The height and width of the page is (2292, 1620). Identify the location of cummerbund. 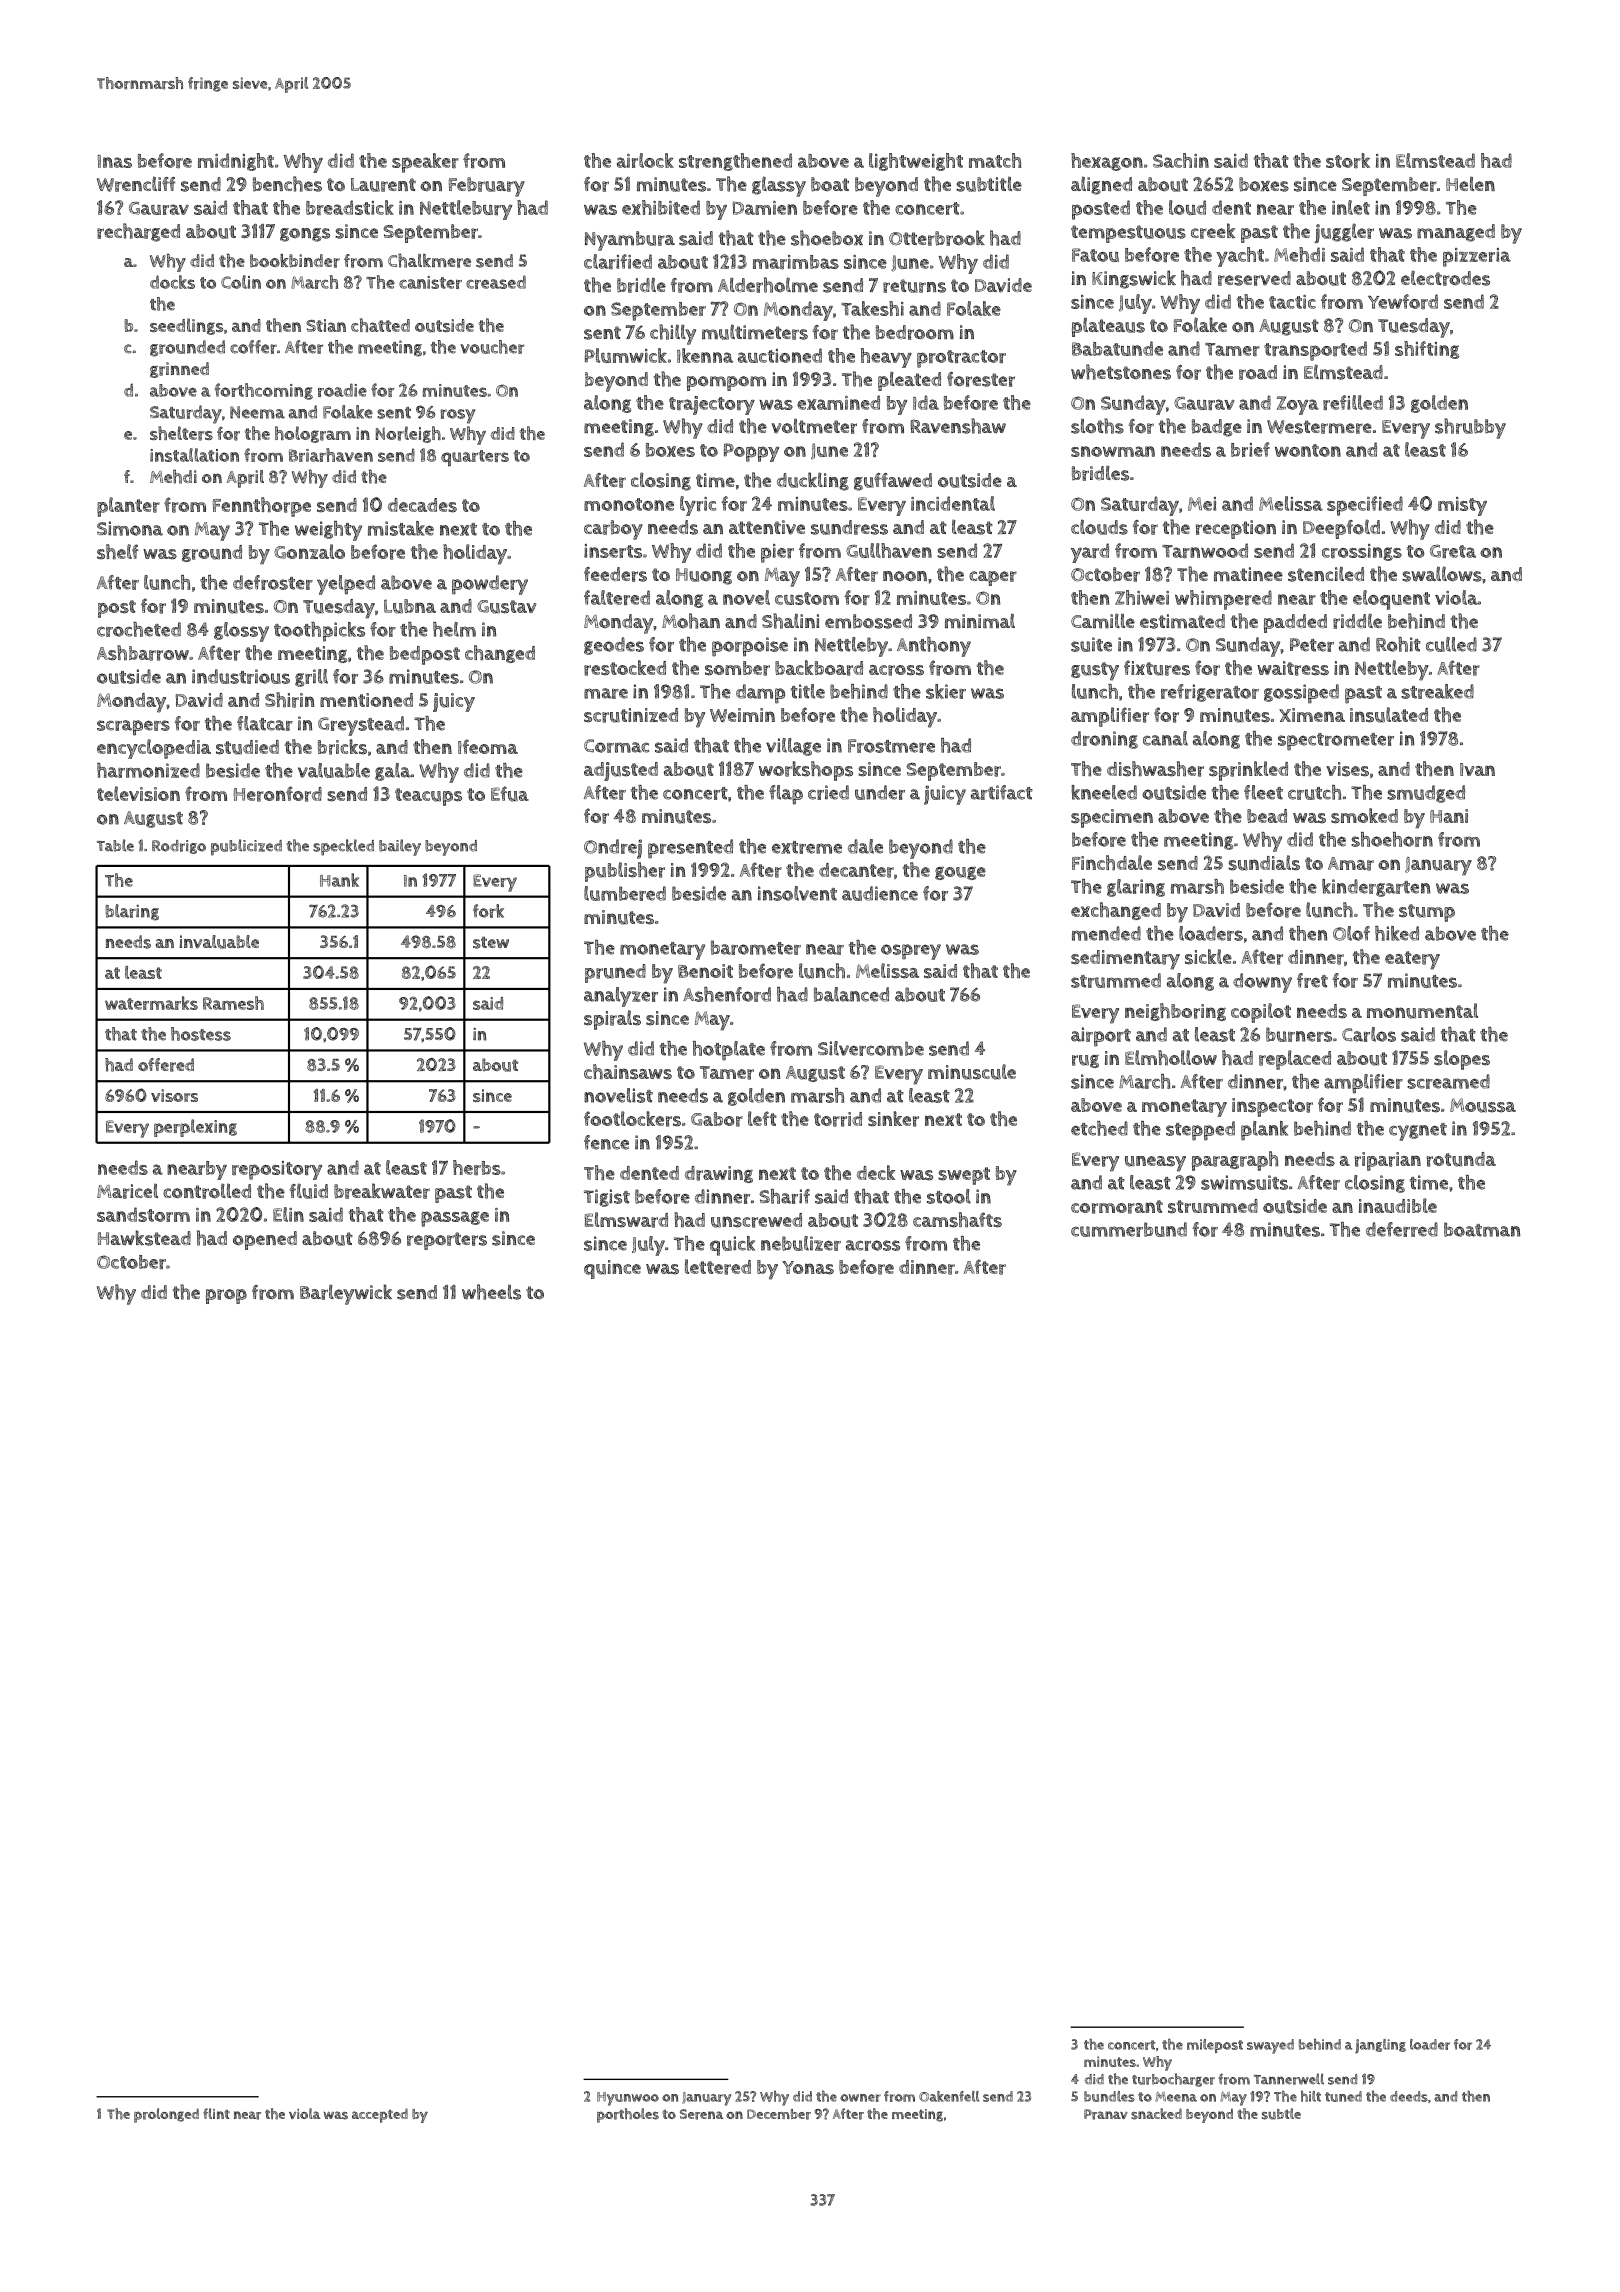
(1129, 1229).
